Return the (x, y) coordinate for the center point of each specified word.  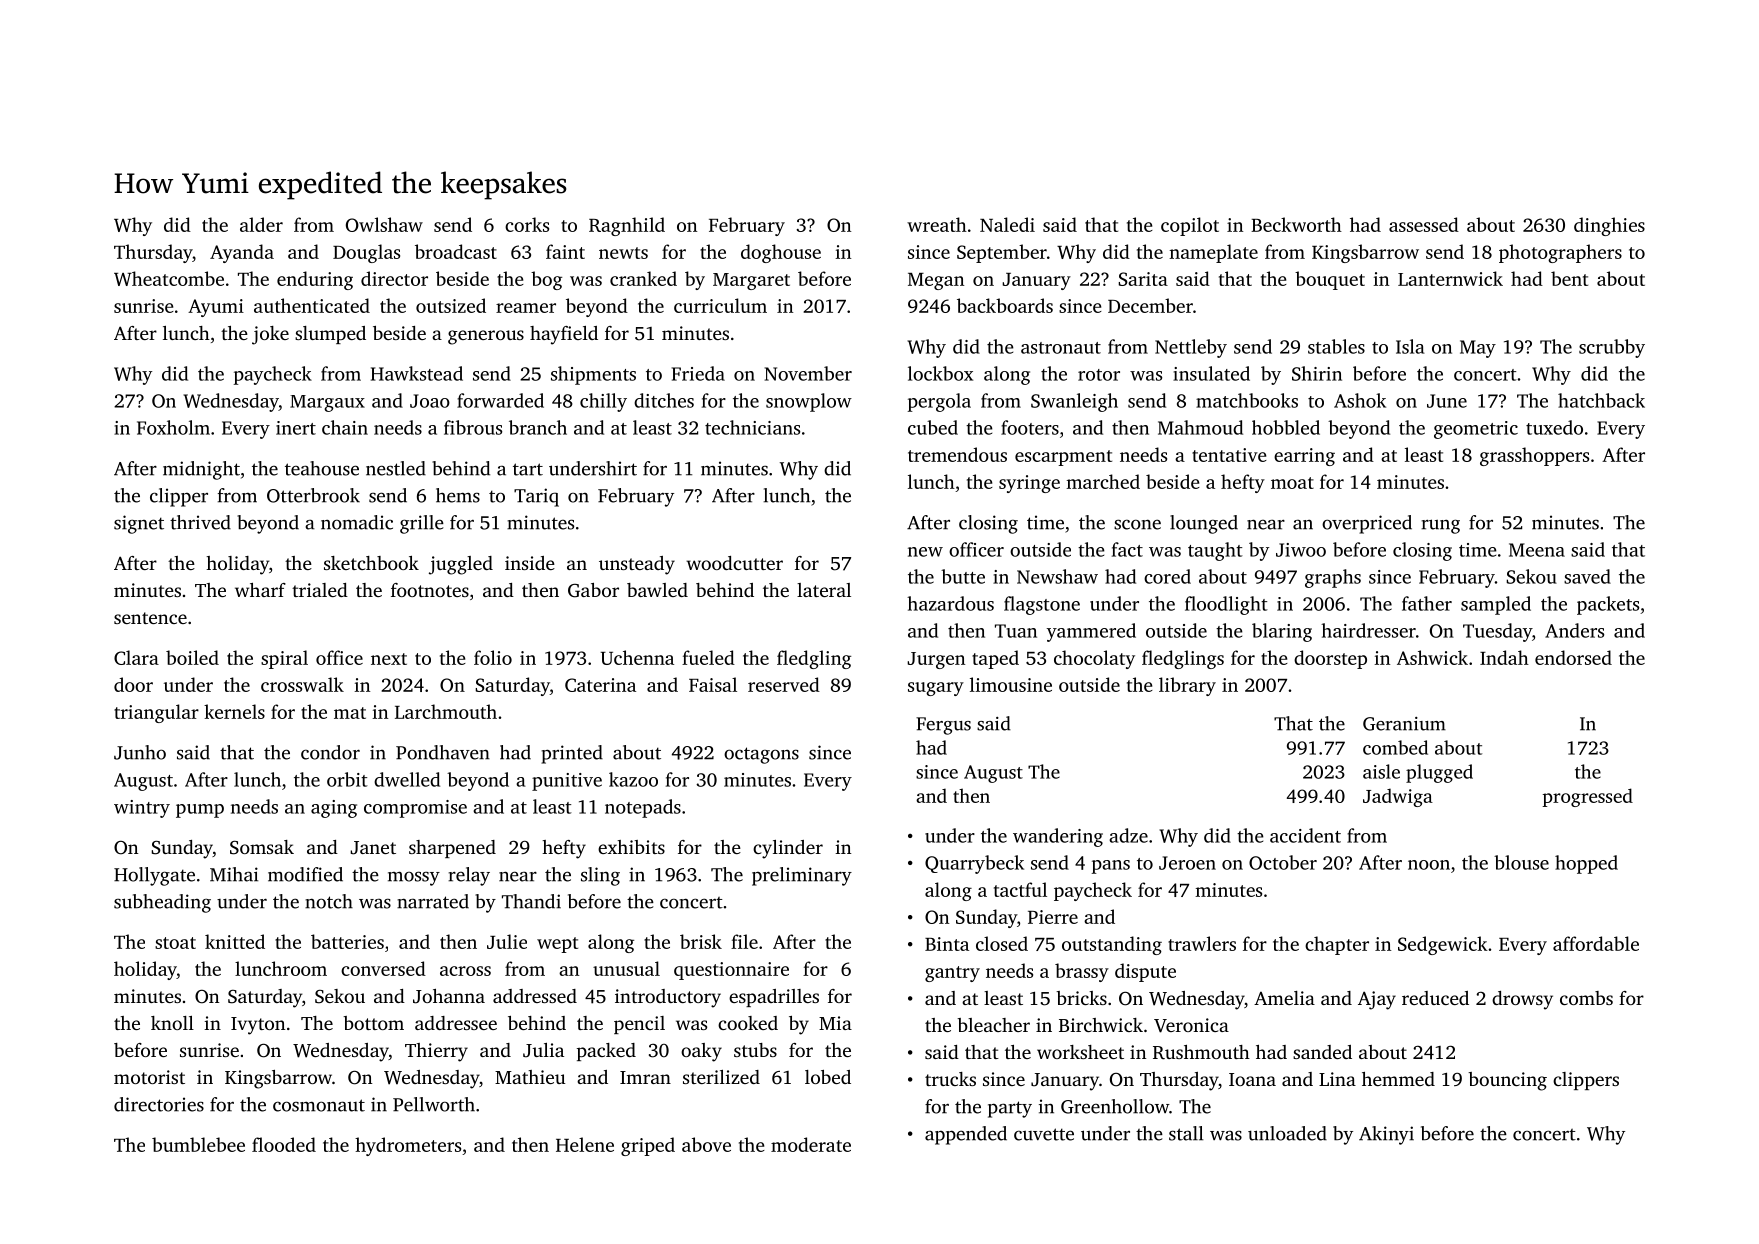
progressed (1587, 797)
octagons (761, 755)
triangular (156, 713)
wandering (1058, 837)
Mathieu (530, 1077)
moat (1292, 483)
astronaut (1061, 348)
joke (270, 335)
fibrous (473, 427)
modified (305, 874)
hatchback (1601, 400)
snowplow (809, 402)
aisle (1381, 771)
